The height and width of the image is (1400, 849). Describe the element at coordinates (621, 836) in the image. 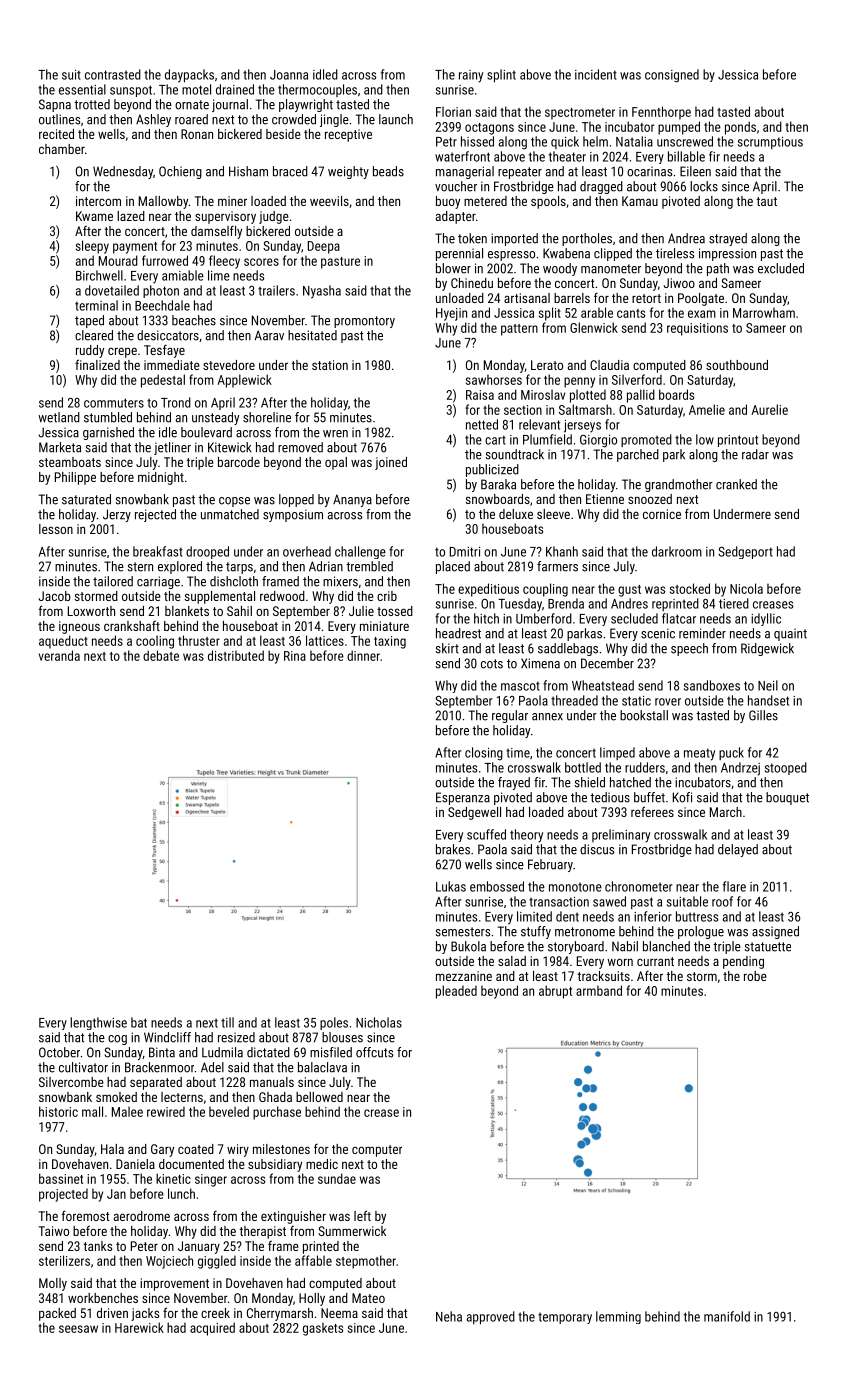

I see `preliminary` at that location.
